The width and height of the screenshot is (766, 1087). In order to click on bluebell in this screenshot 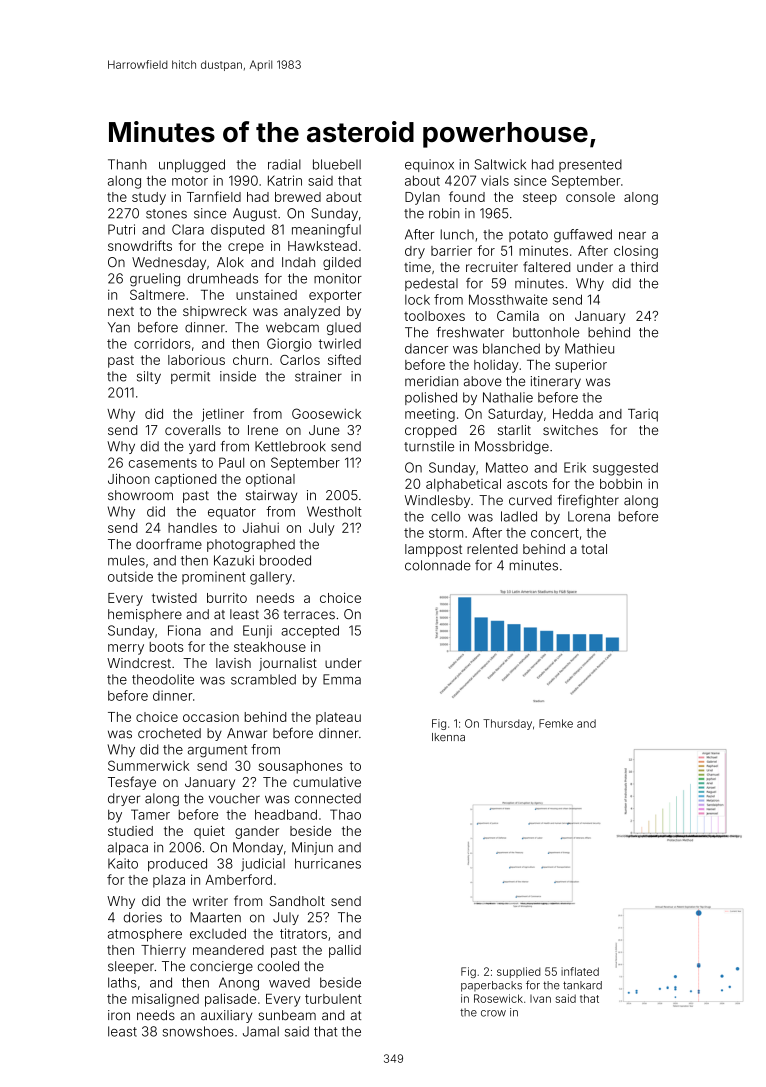, I will do `click(337, 164)`.
